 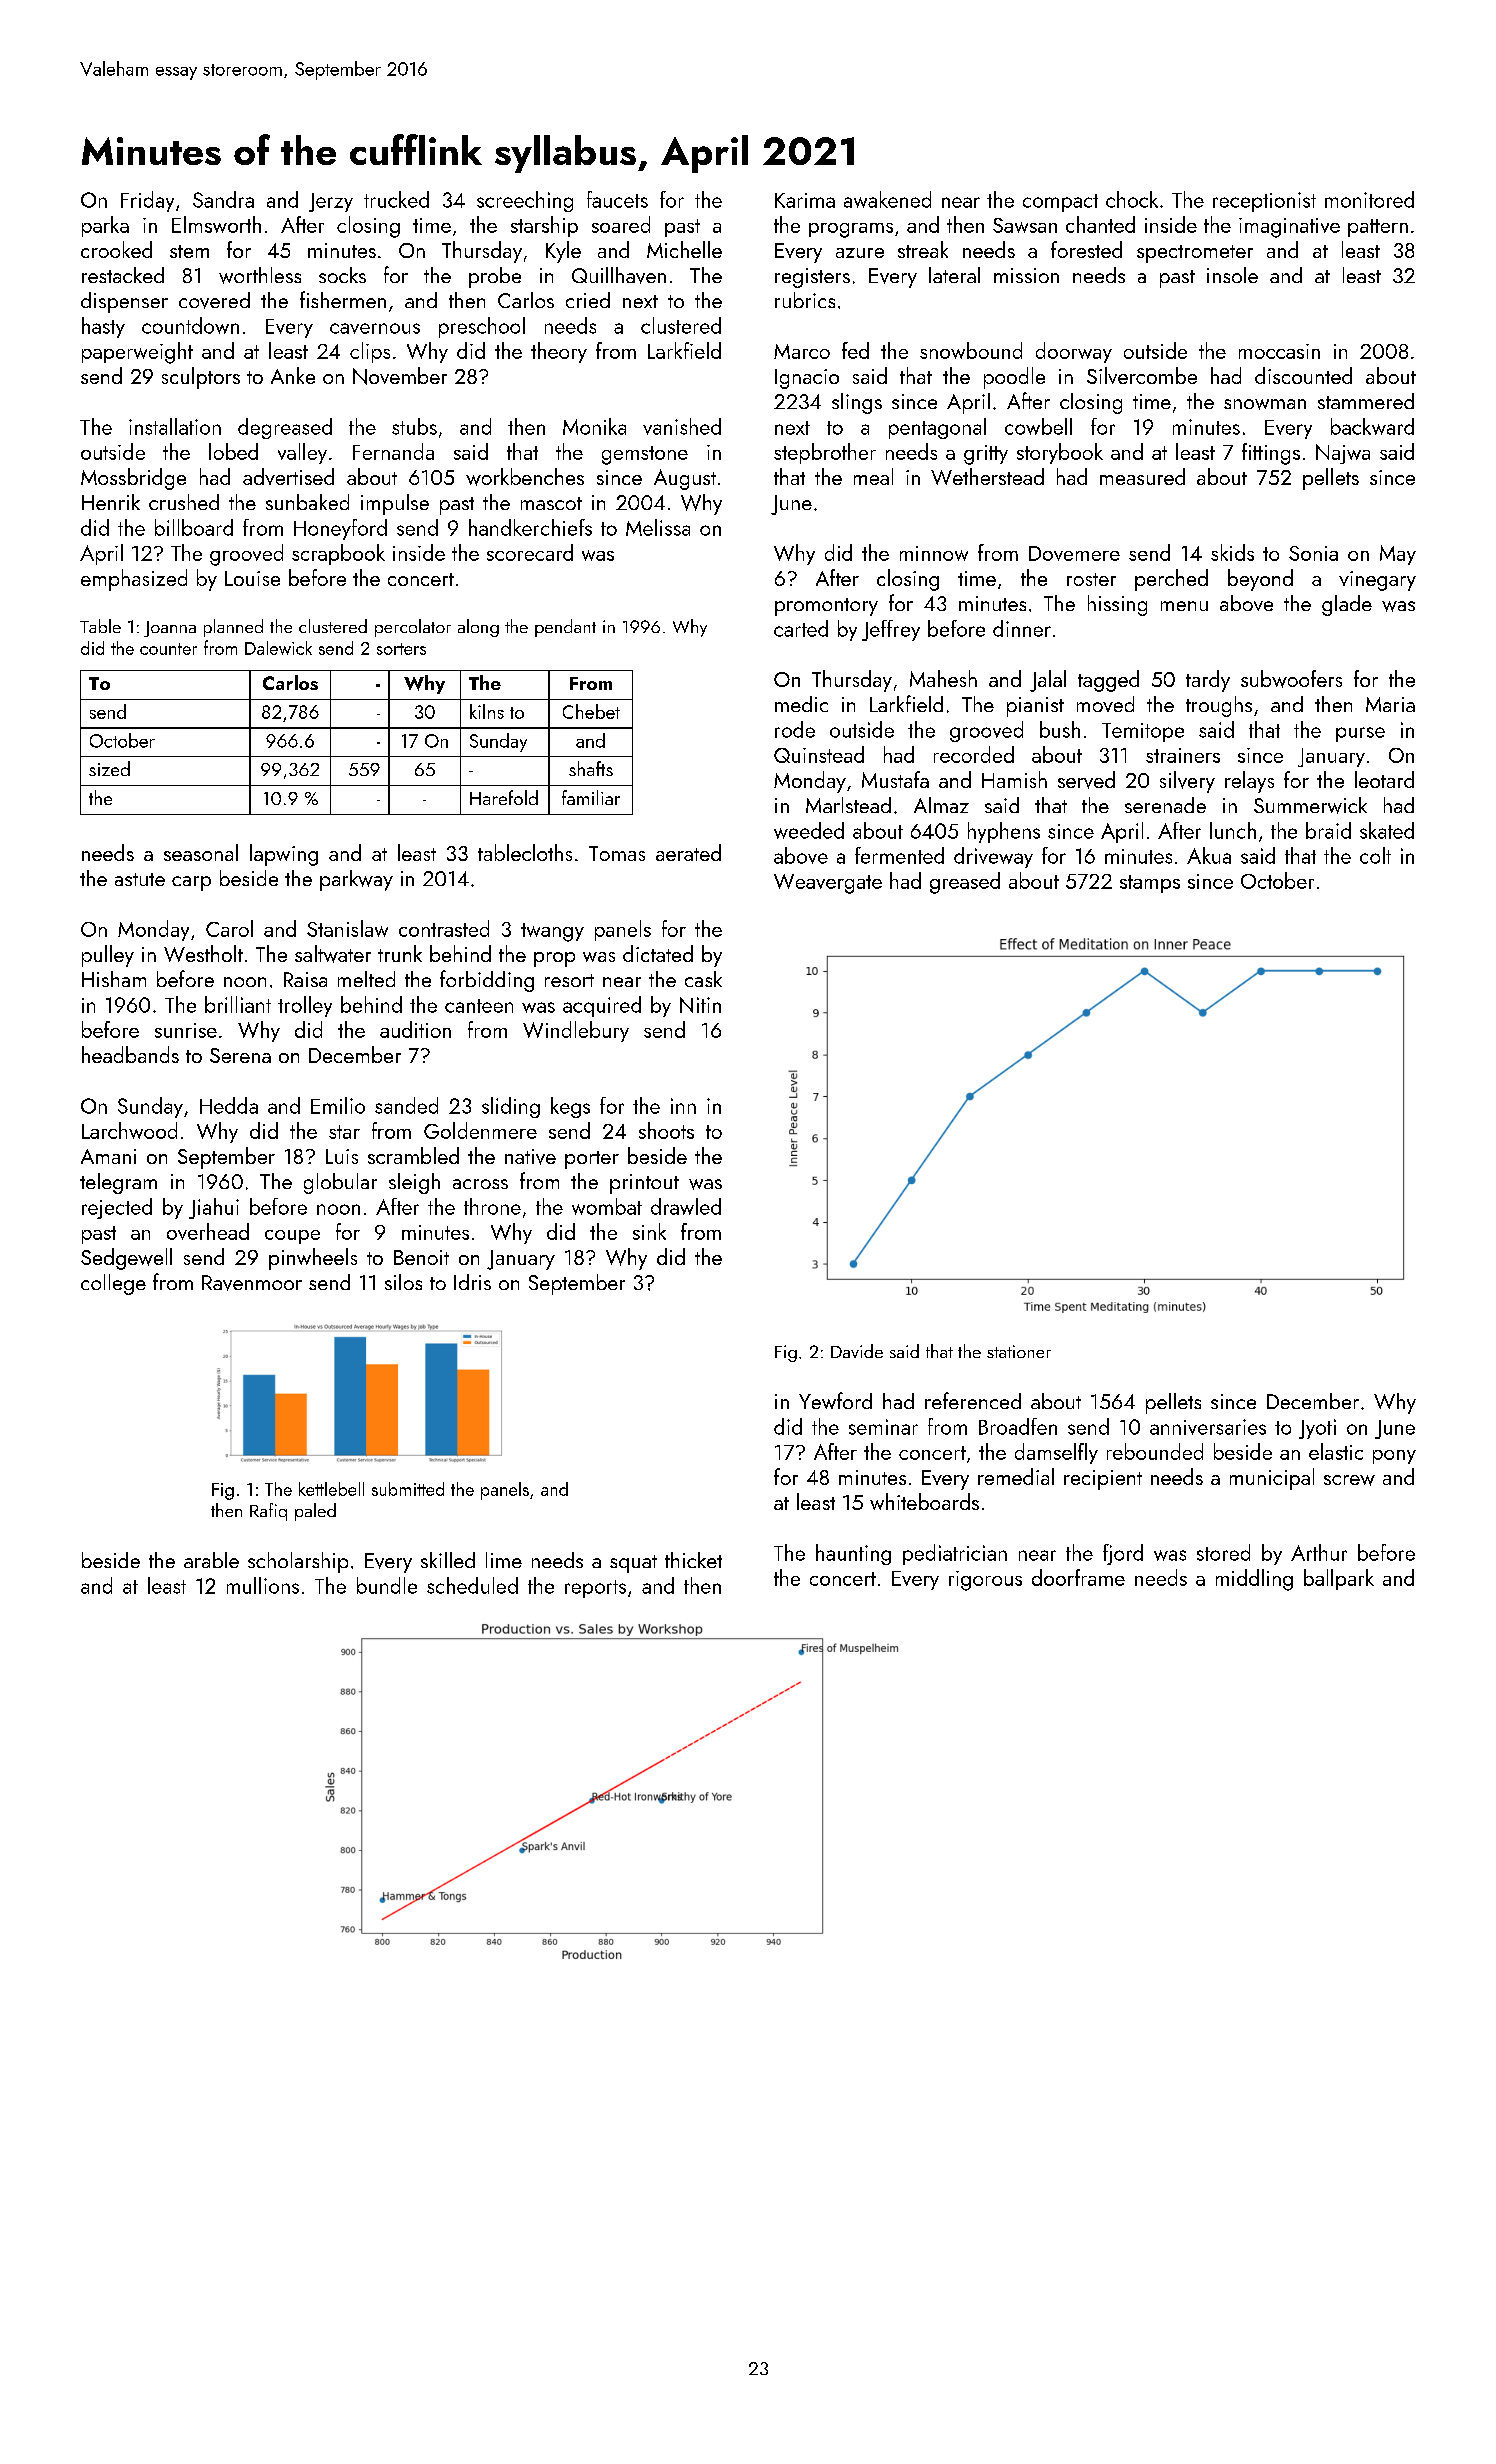 What do you see at coordinates (111, 502) in the screenshot?
I see `Henrik` at bounding box center [111, 502].
